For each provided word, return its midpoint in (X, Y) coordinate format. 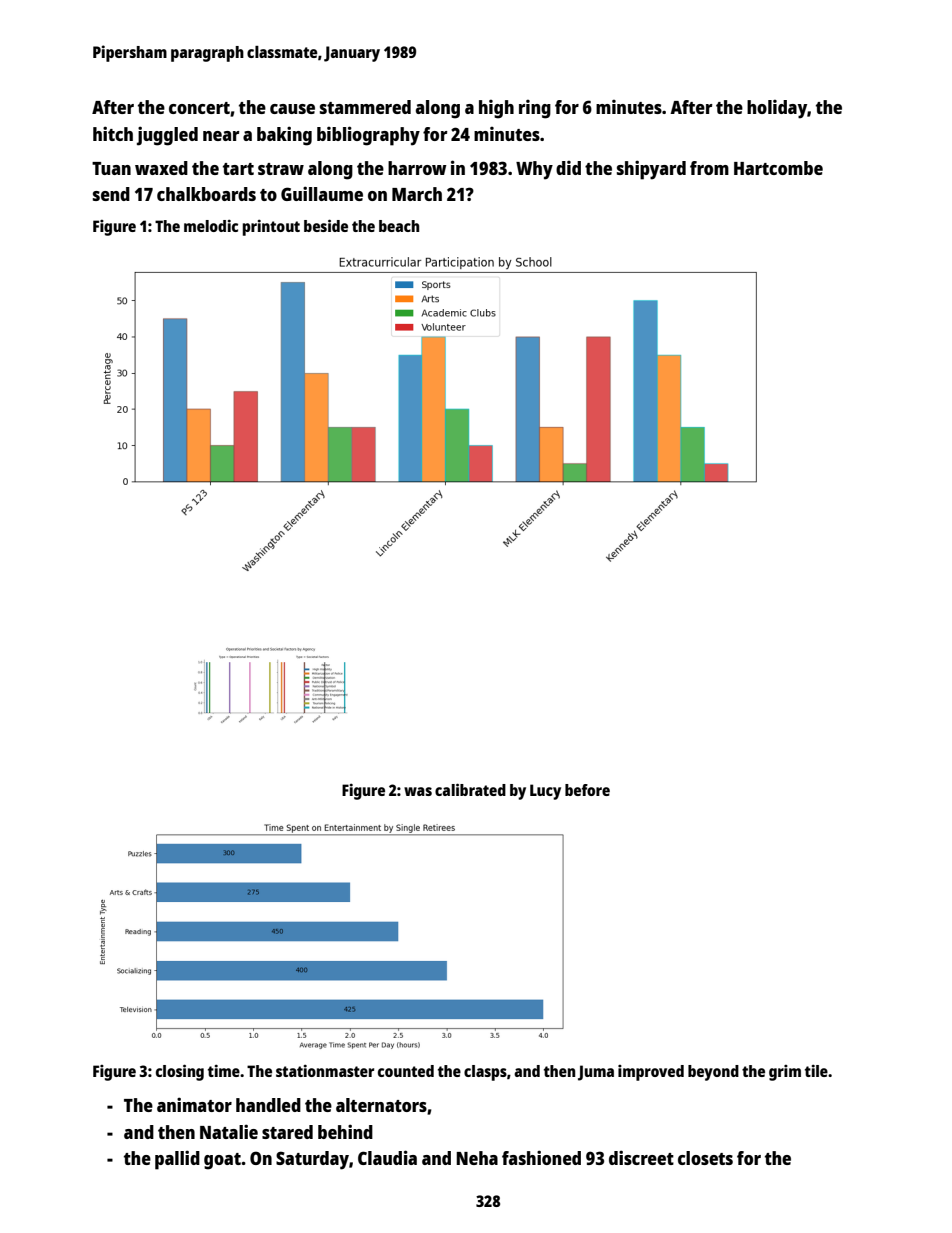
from (709, 168)
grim (785, 1073)
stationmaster (325, 1071)
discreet (641, 1157)
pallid (177, 1160)
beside (326, 225)
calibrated (470, 789)
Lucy (545, 792)
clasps (485, 1073)
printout (271, 228)
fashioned (541, 1157)
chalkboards (206, 194)
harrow (417, 168)
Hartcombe (778, 168)
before (587, 790)
